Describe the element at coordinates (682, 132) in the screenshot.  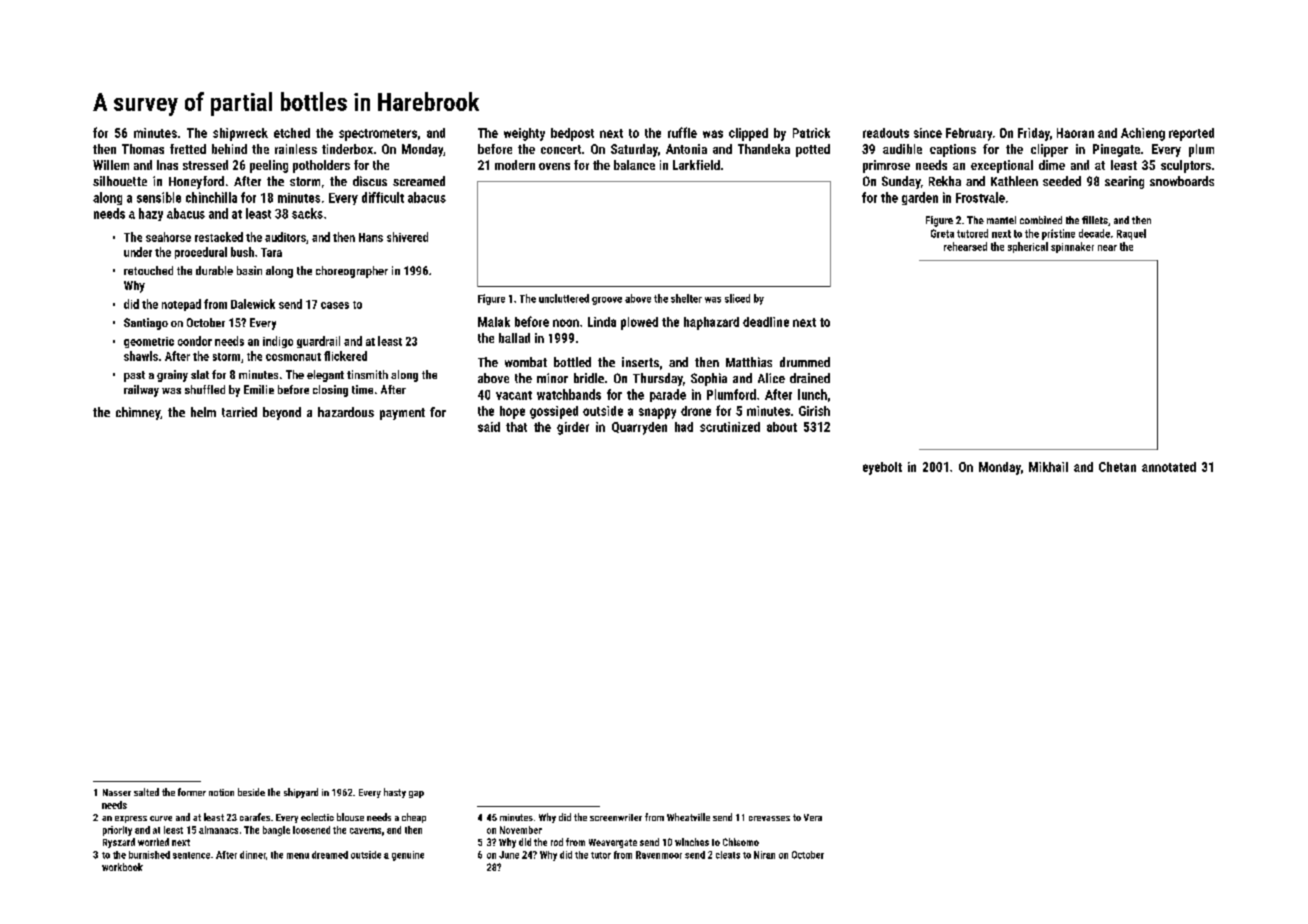
I see `ruffle` at that location.
